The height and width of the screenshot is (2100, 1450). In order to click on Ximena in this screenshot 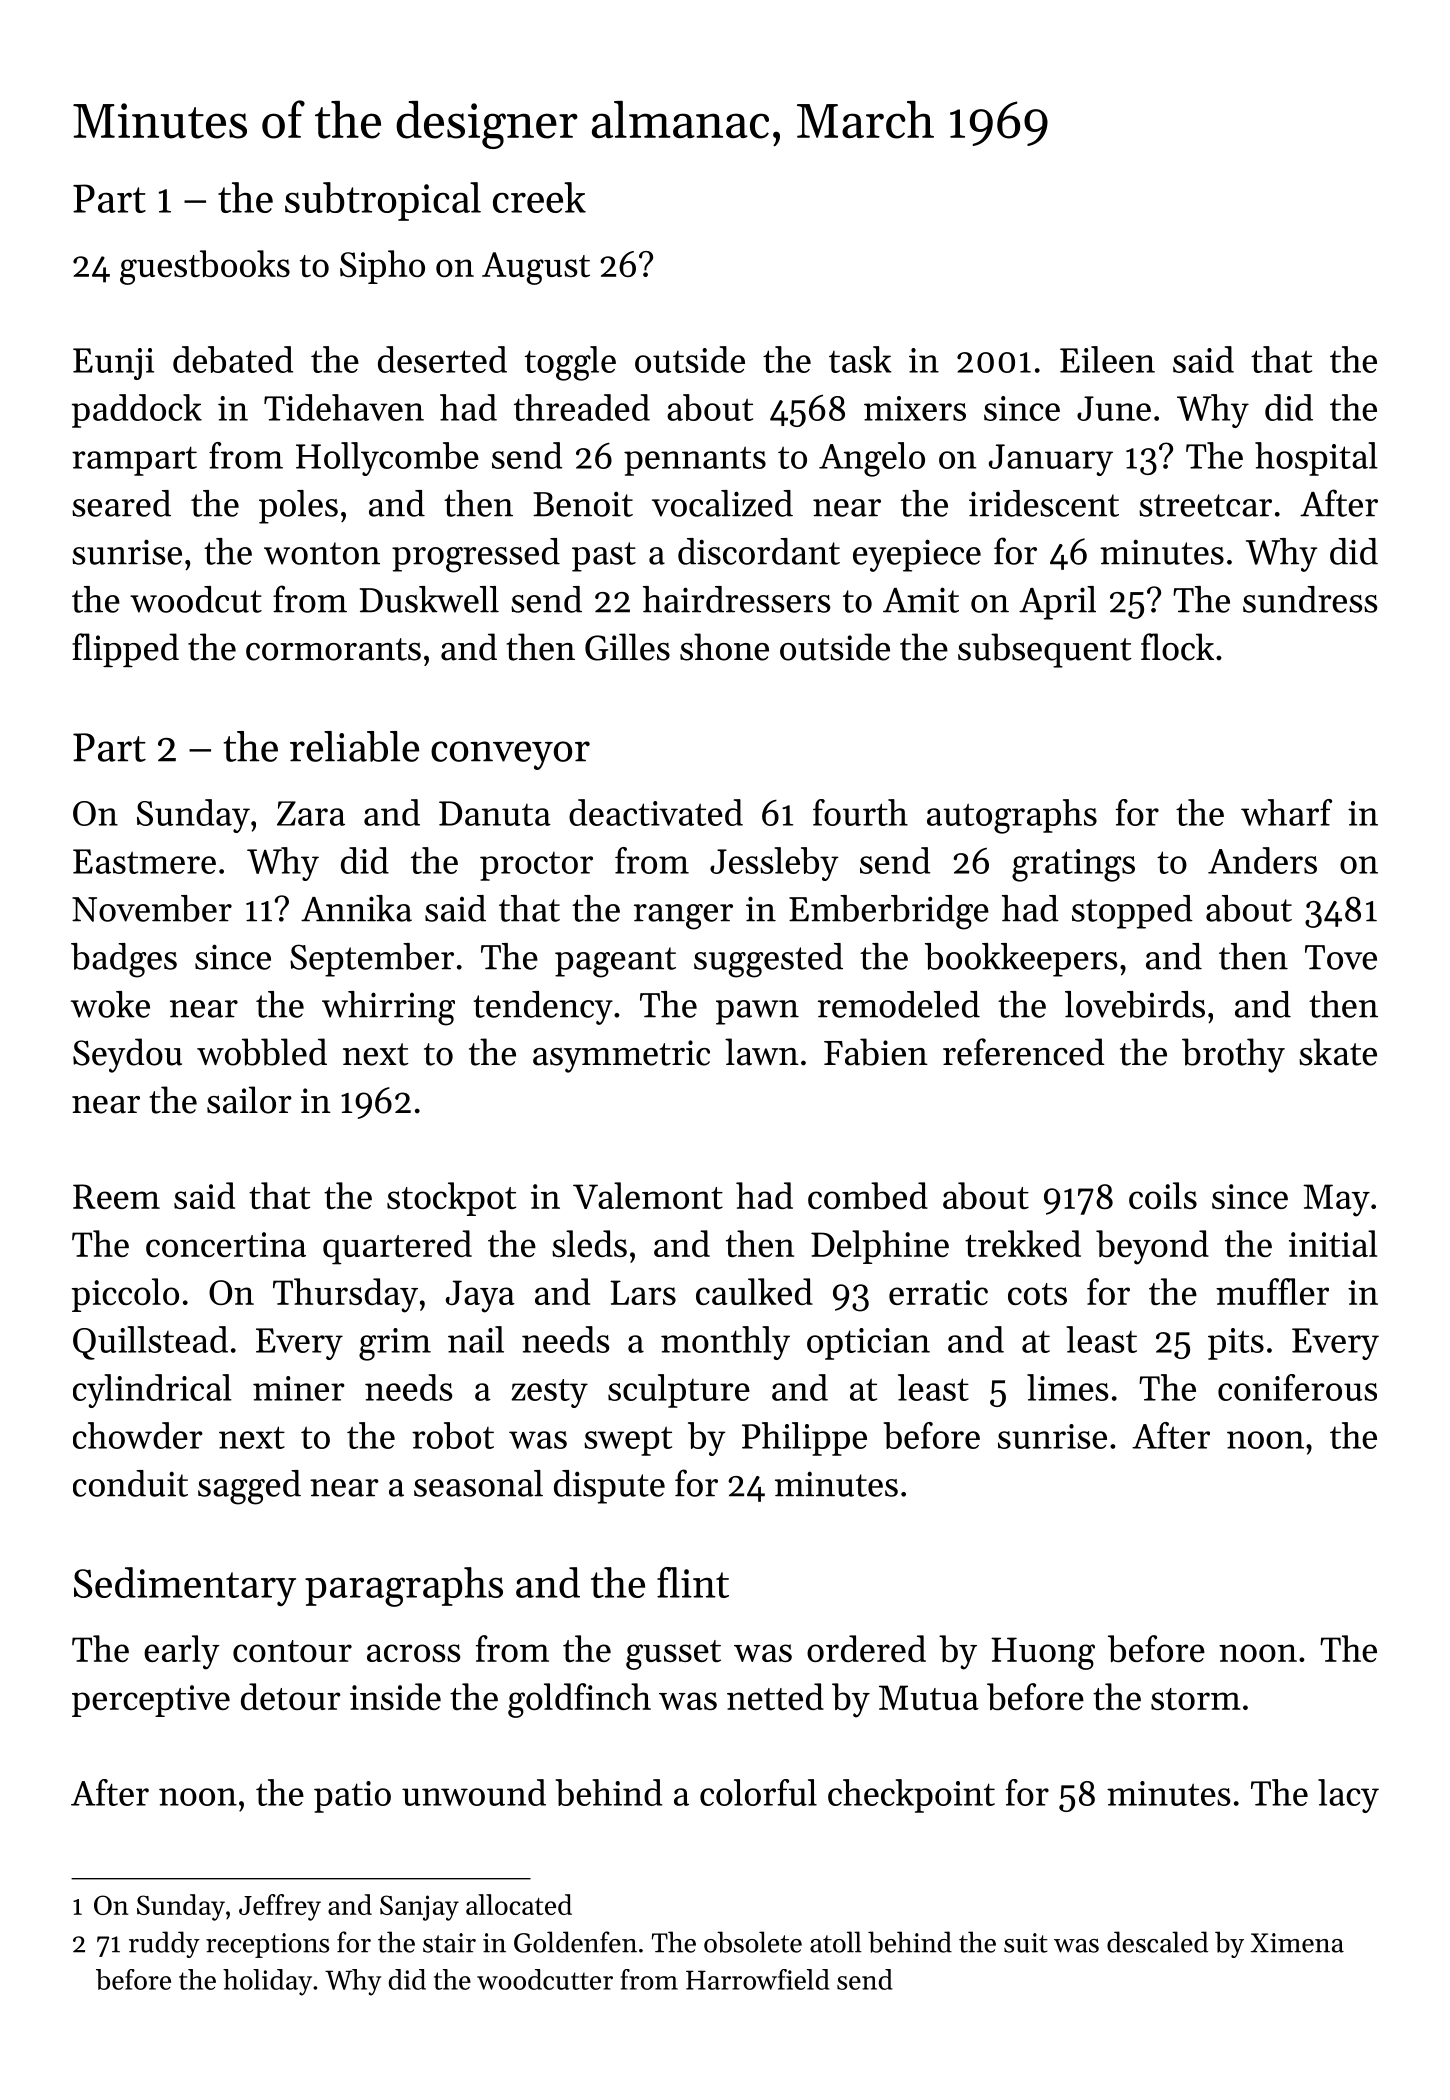, I will do `click(1297, 1943)`.
